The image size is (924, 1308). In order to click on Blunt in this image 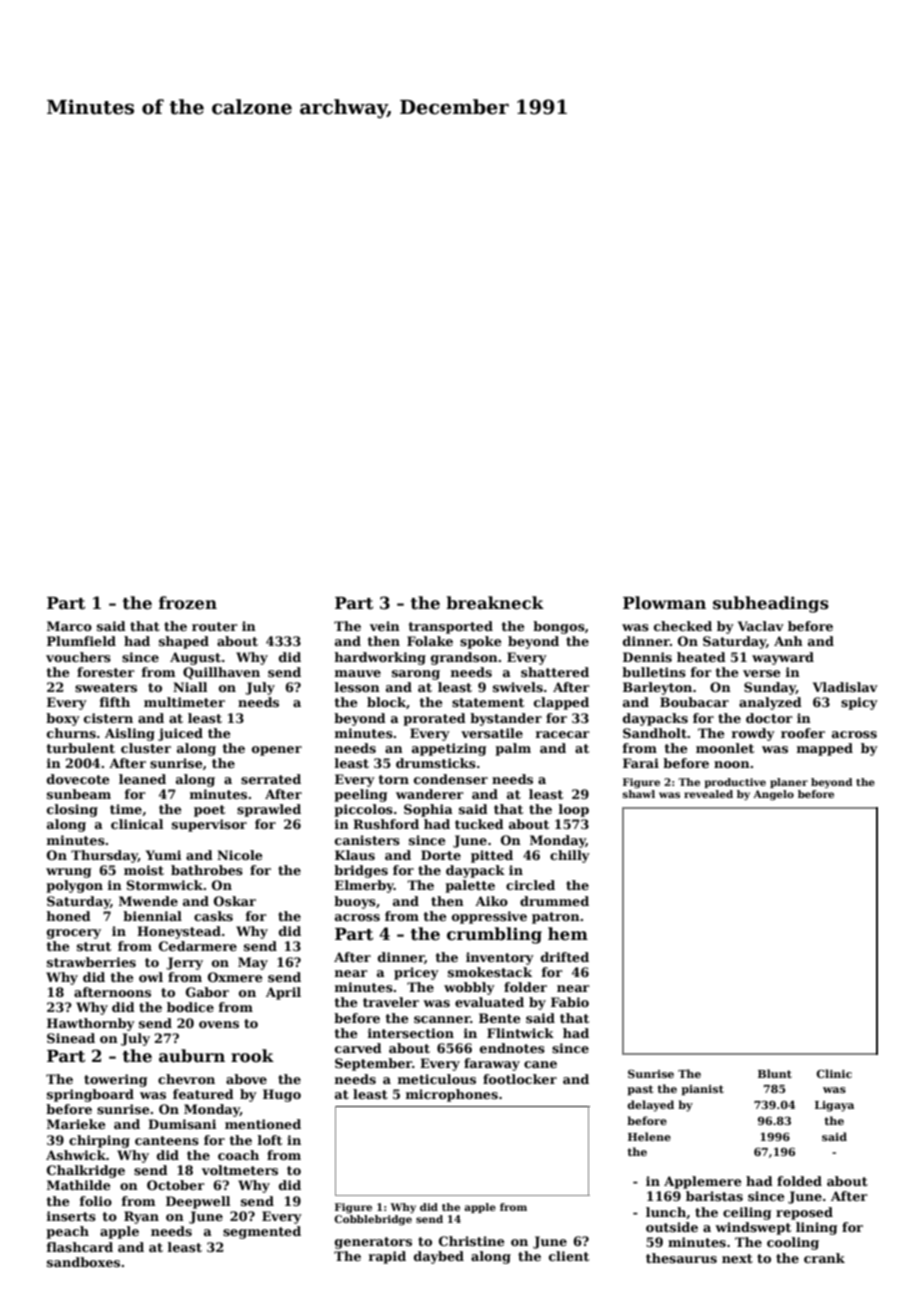, I will do `click(775, 1073)`.
